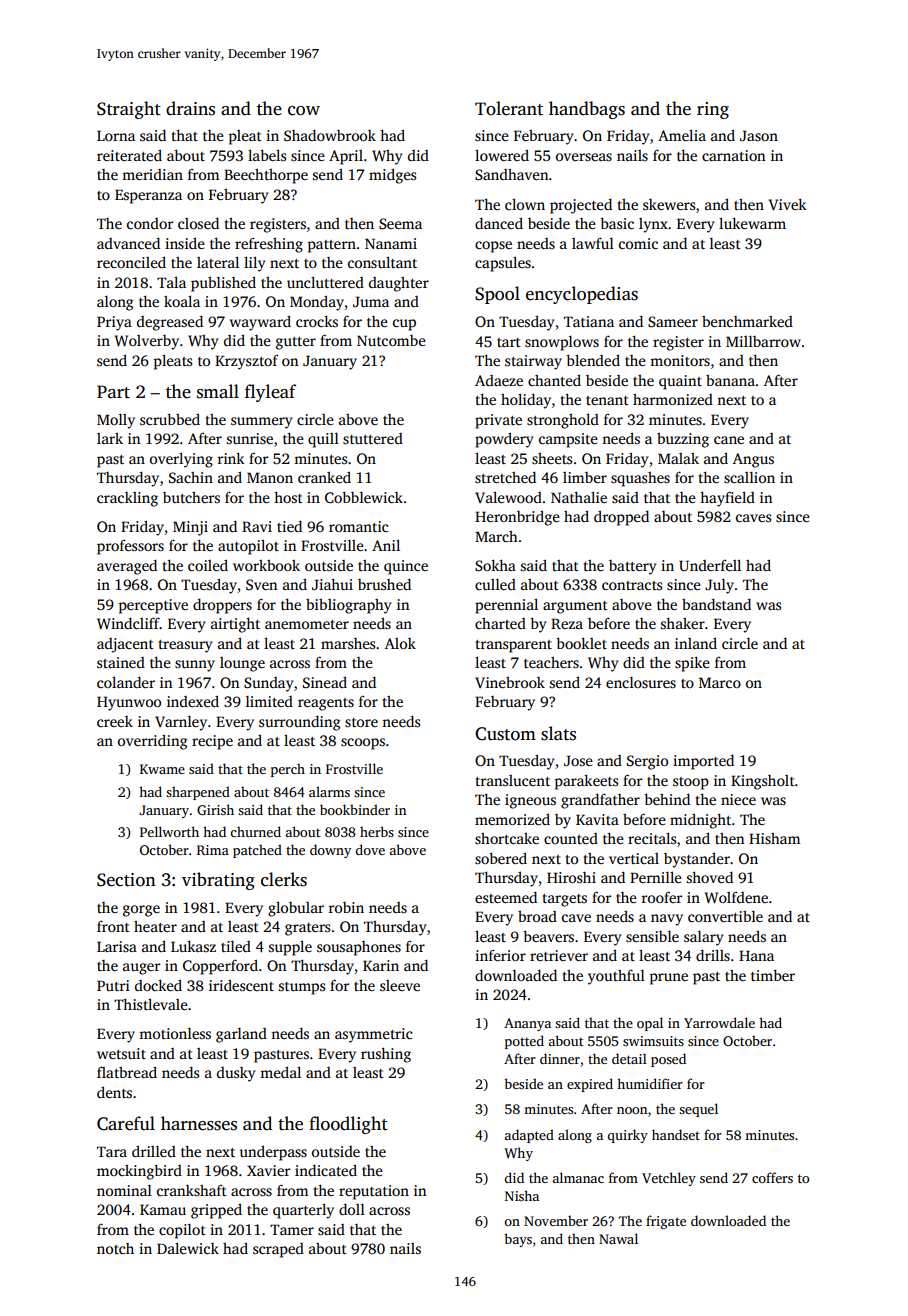  I want to click on enclosures, so click(641, 682).
